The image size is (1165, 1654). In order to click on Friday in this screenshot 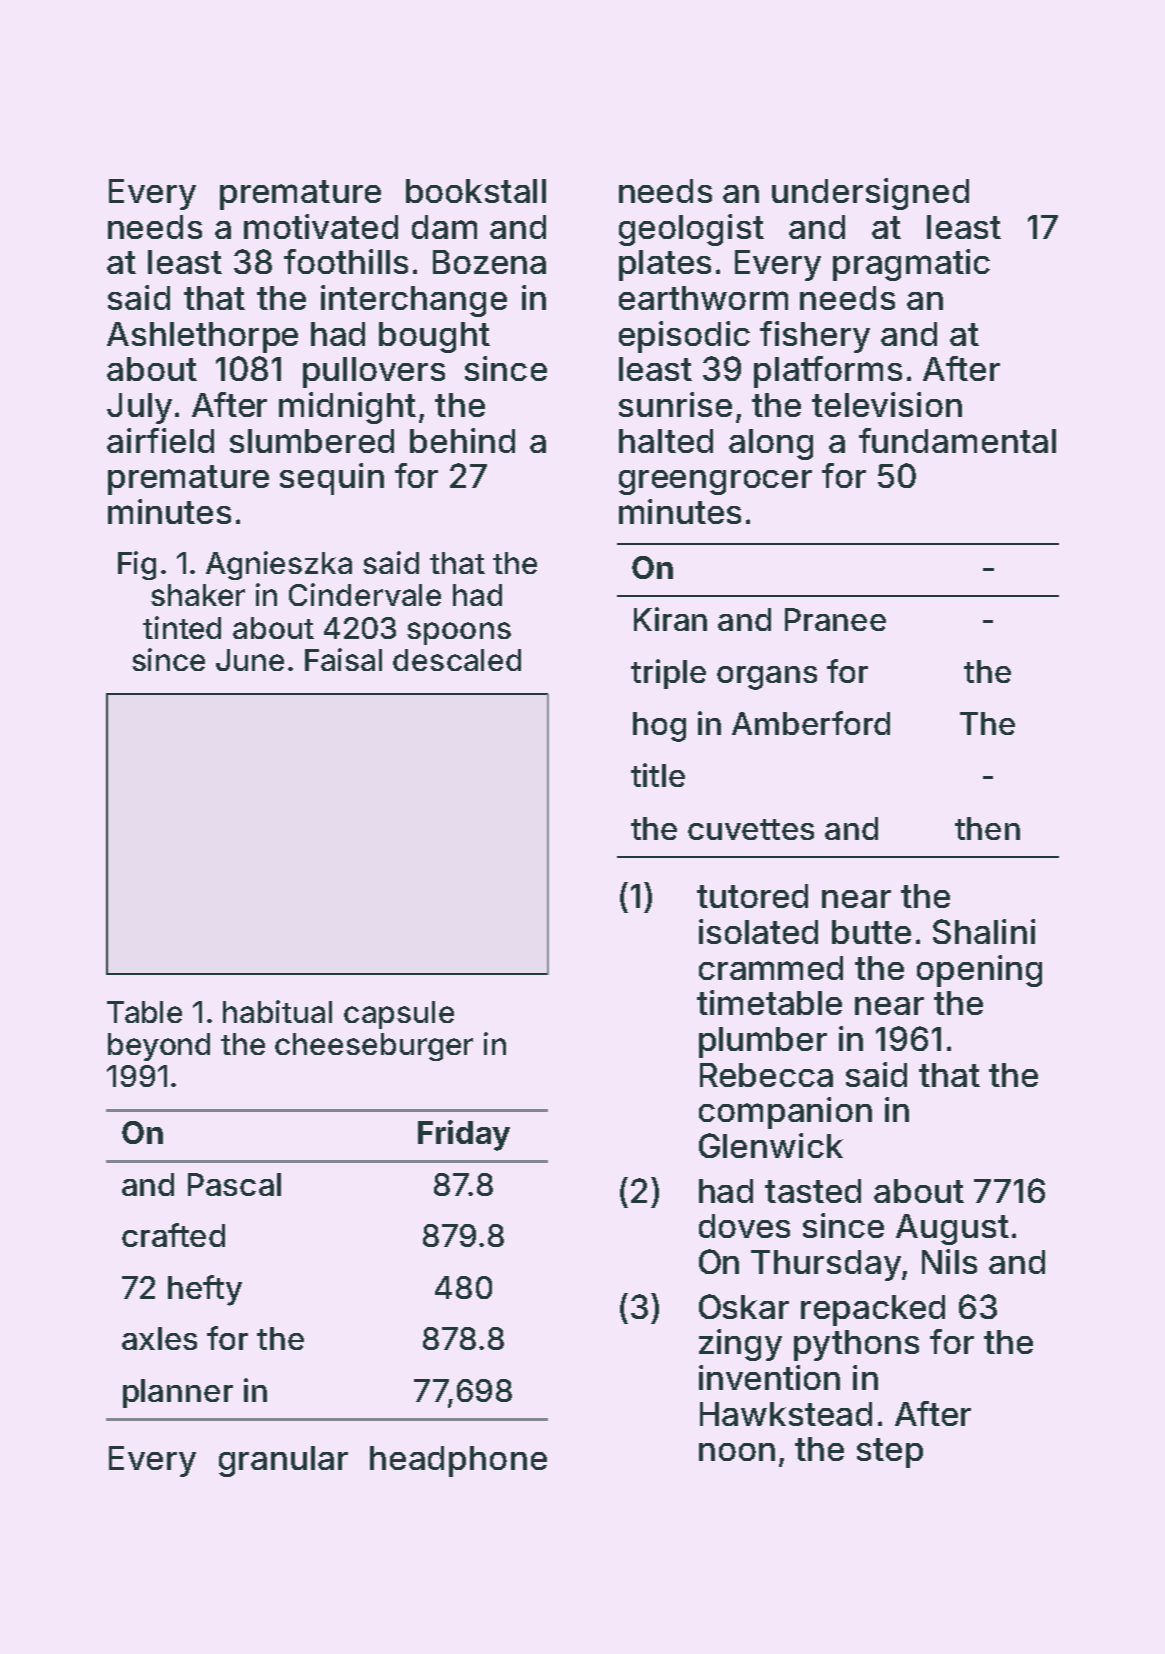, I will do `click(464, 1135)`.
